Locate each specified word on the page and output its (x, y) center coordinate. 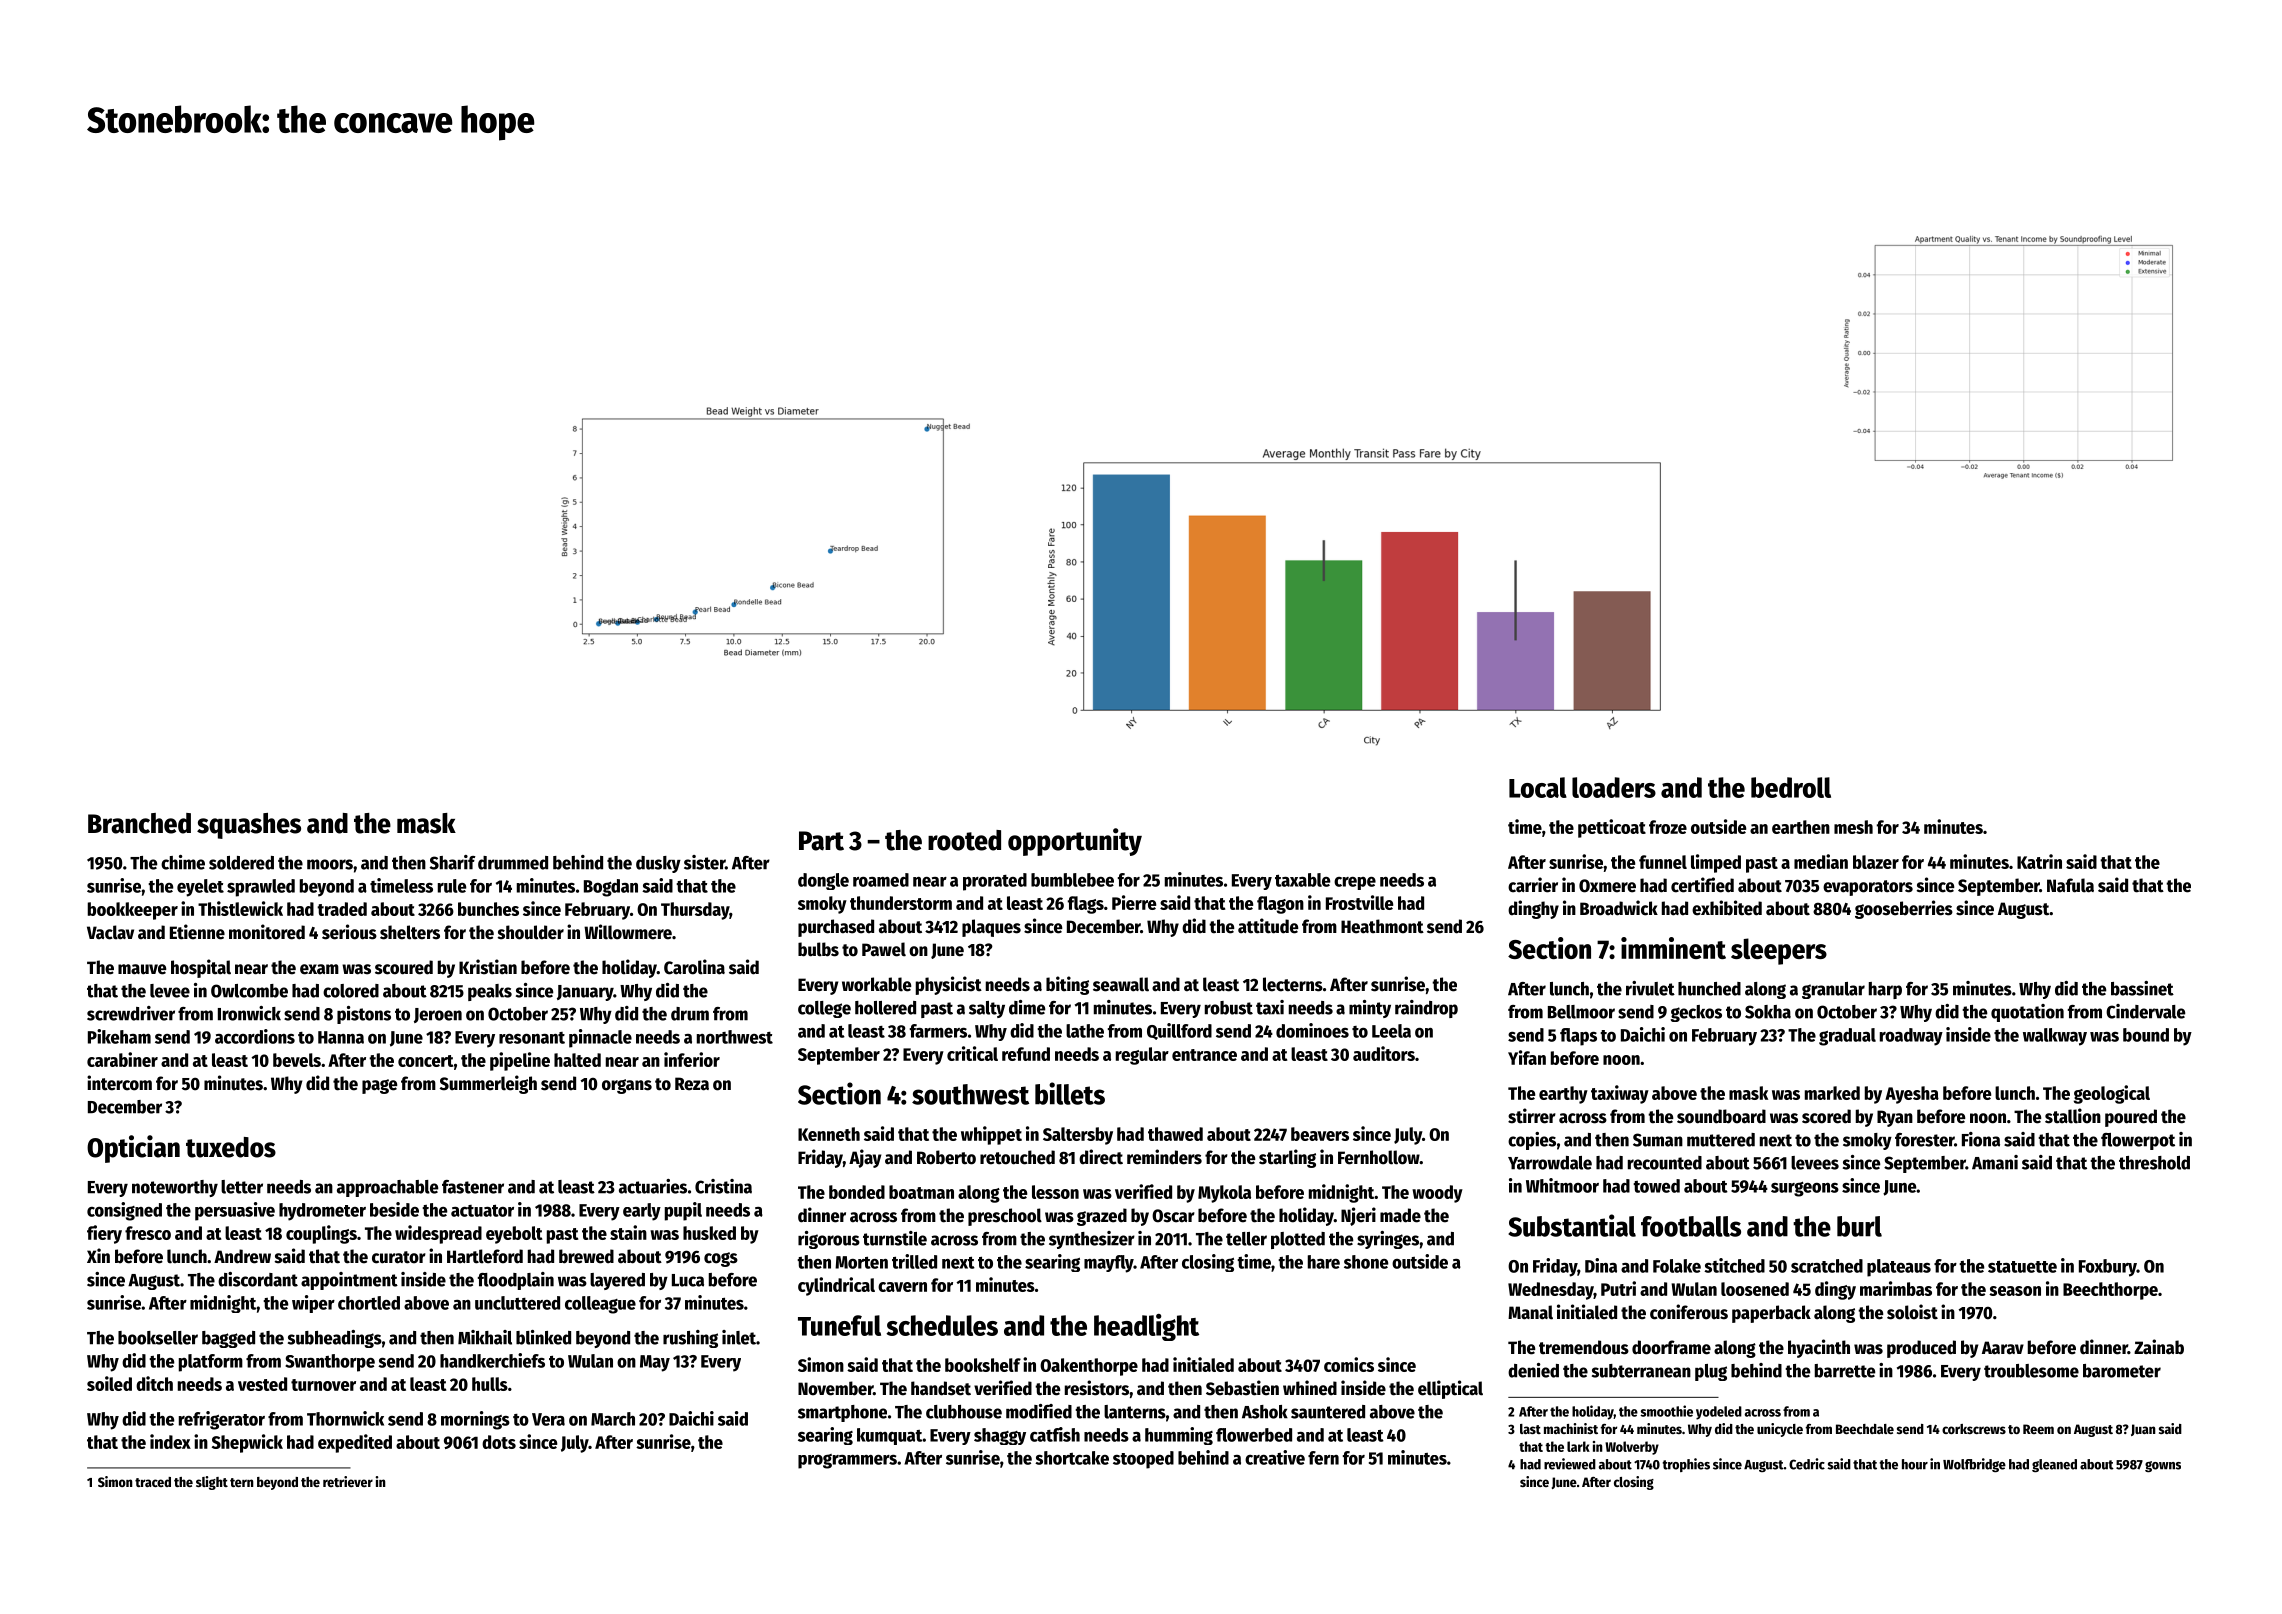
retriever (348, 1481)
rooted (964, 840)
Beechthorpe (2110, 1291)
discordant (258, 1279)
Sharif (453, 862)
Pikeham (119, 1036)
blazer (1876, 862)
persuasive (235, 1211)
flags (1086, 905)
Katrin (2039, 861)
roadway (1911, 1037)
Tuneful (839, 1325)
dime (1027, 1007)
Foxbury (2108, 1268)
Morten (861, 1262)
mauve (142, 969)
